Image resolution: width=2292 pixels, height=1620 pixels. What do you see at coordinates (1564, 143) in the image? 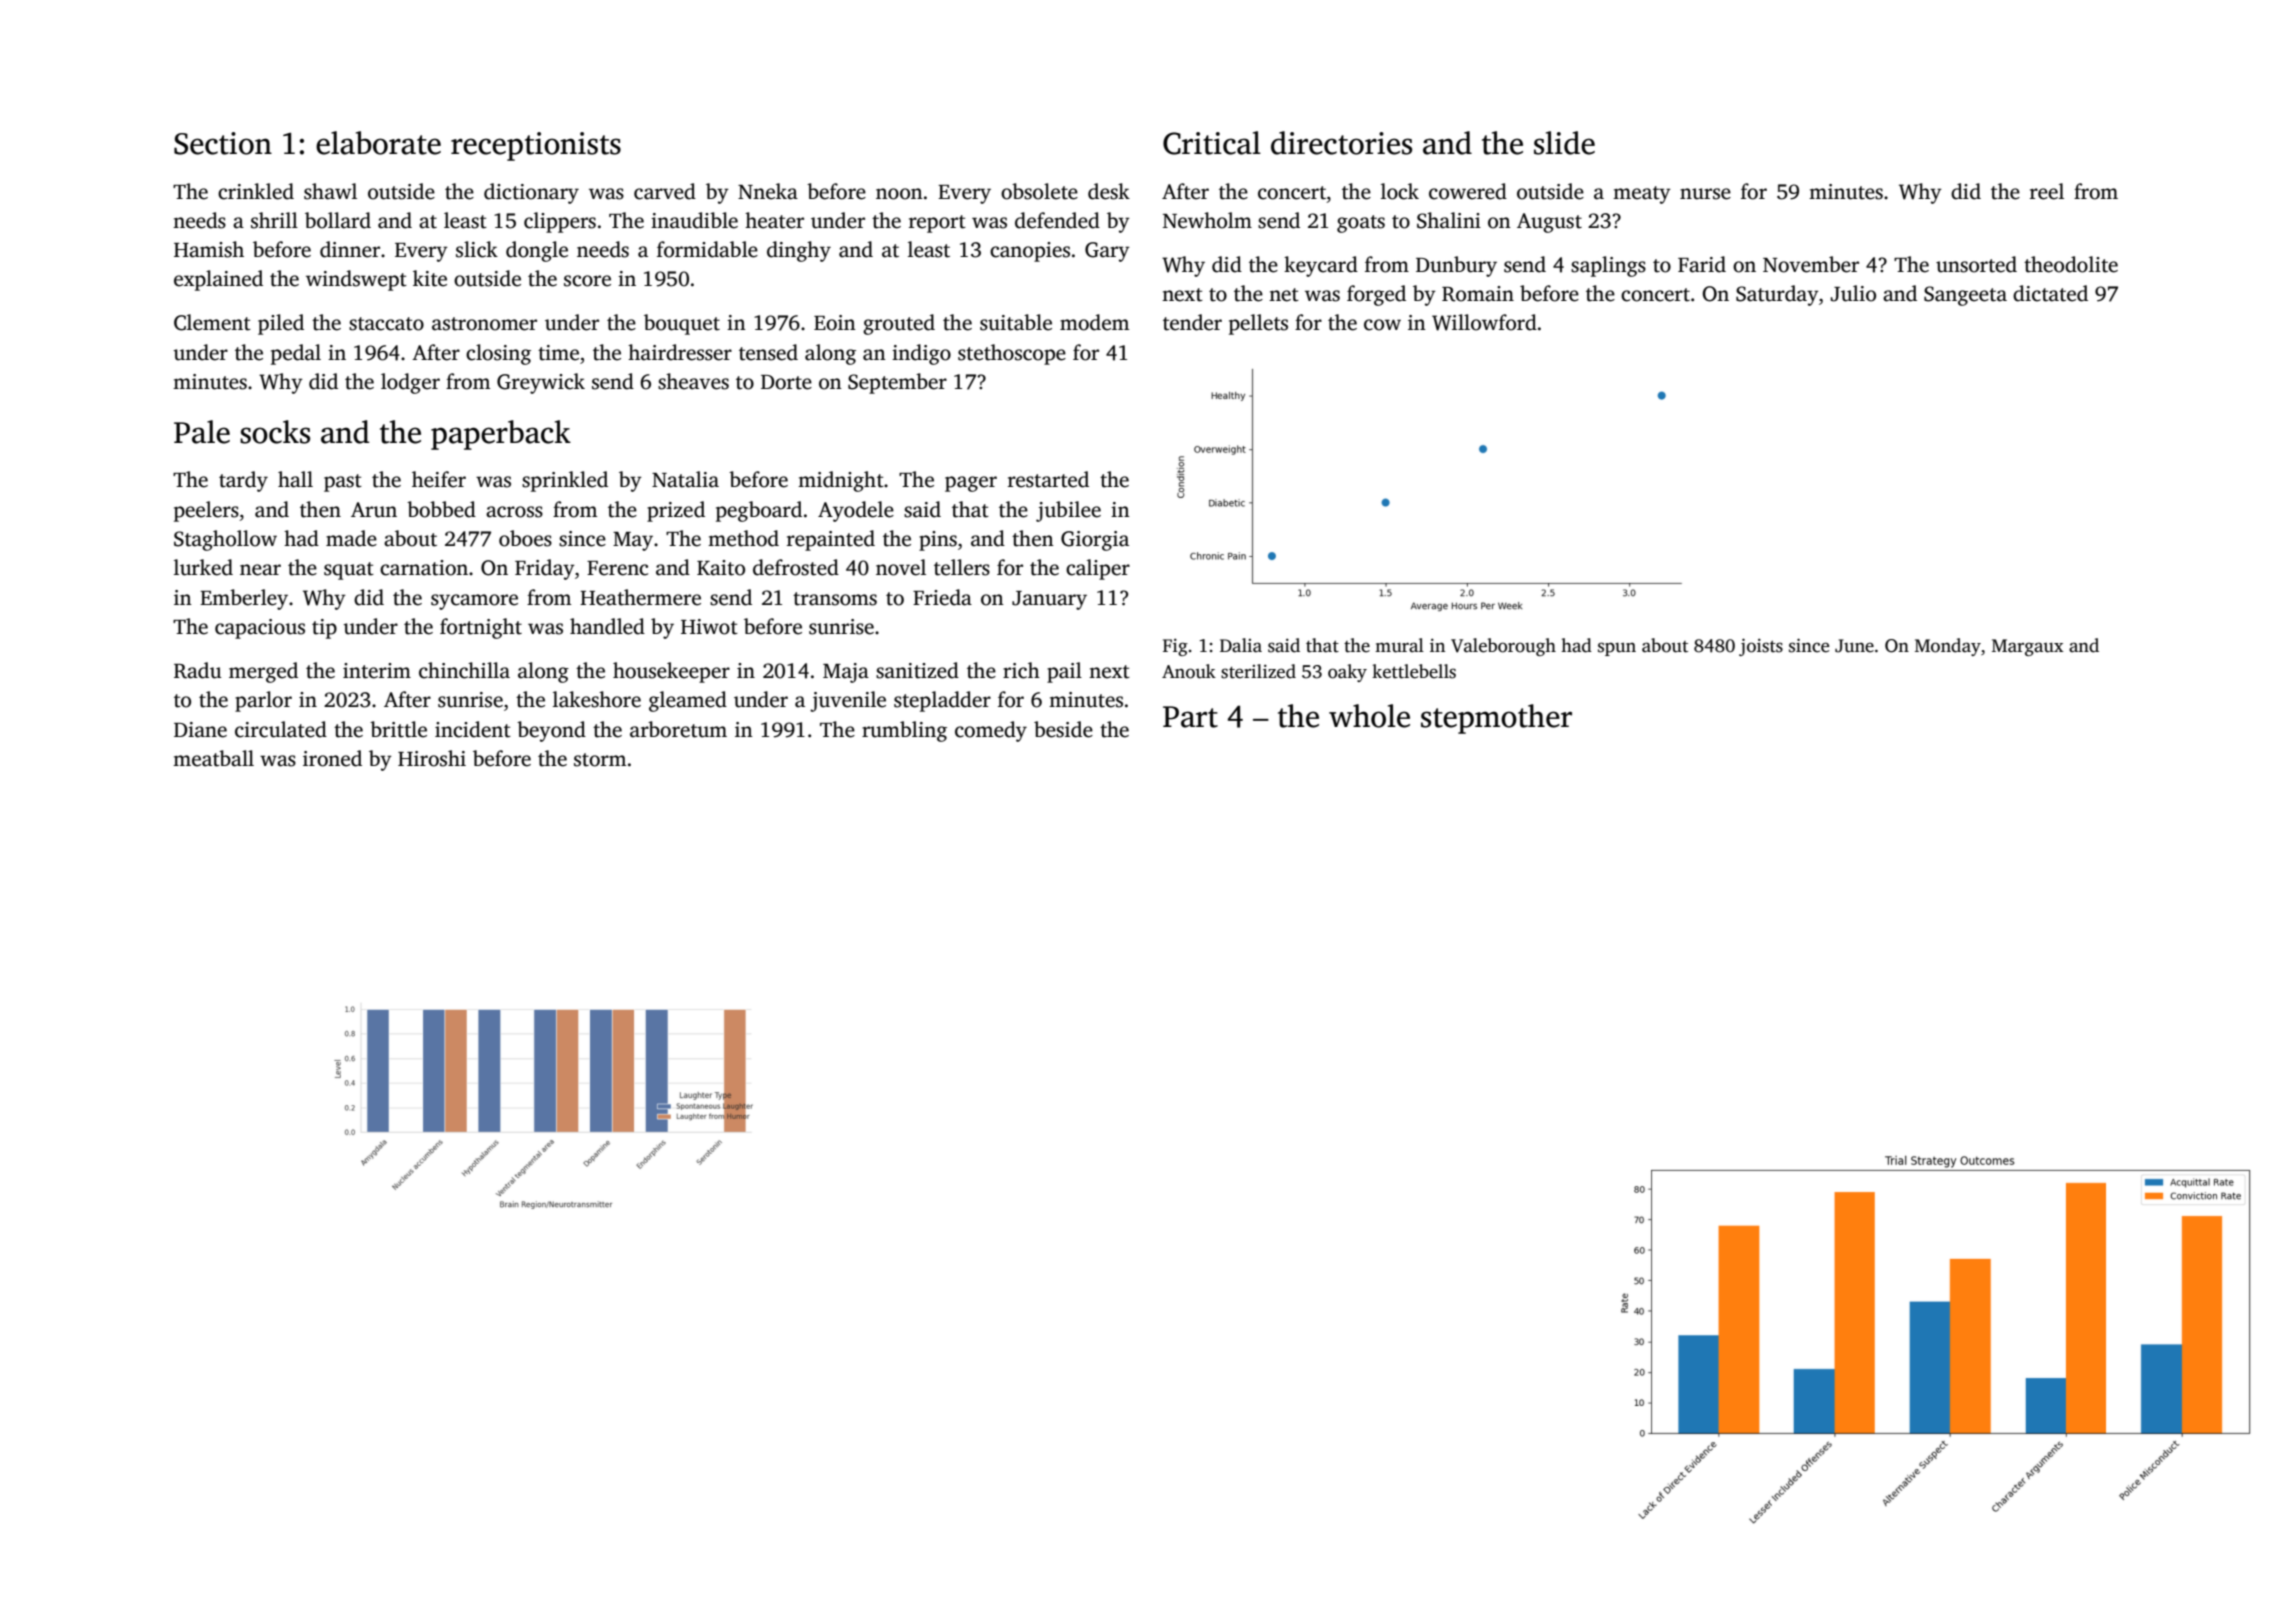
I see `slide` at bounding box center [1564, 143].
